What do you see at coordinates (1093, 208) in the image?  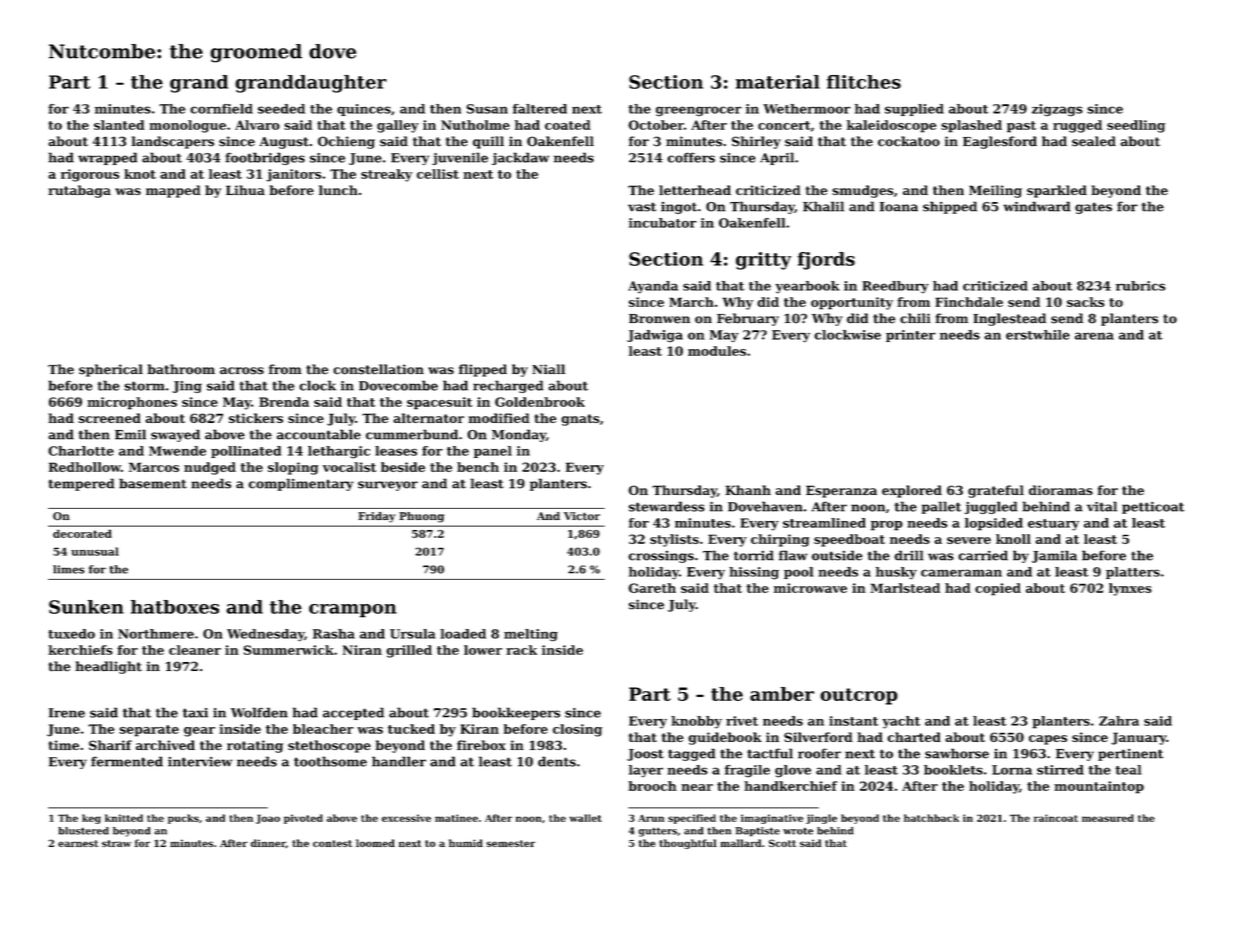 I see `gates` at bounding box center [1093, 208].
